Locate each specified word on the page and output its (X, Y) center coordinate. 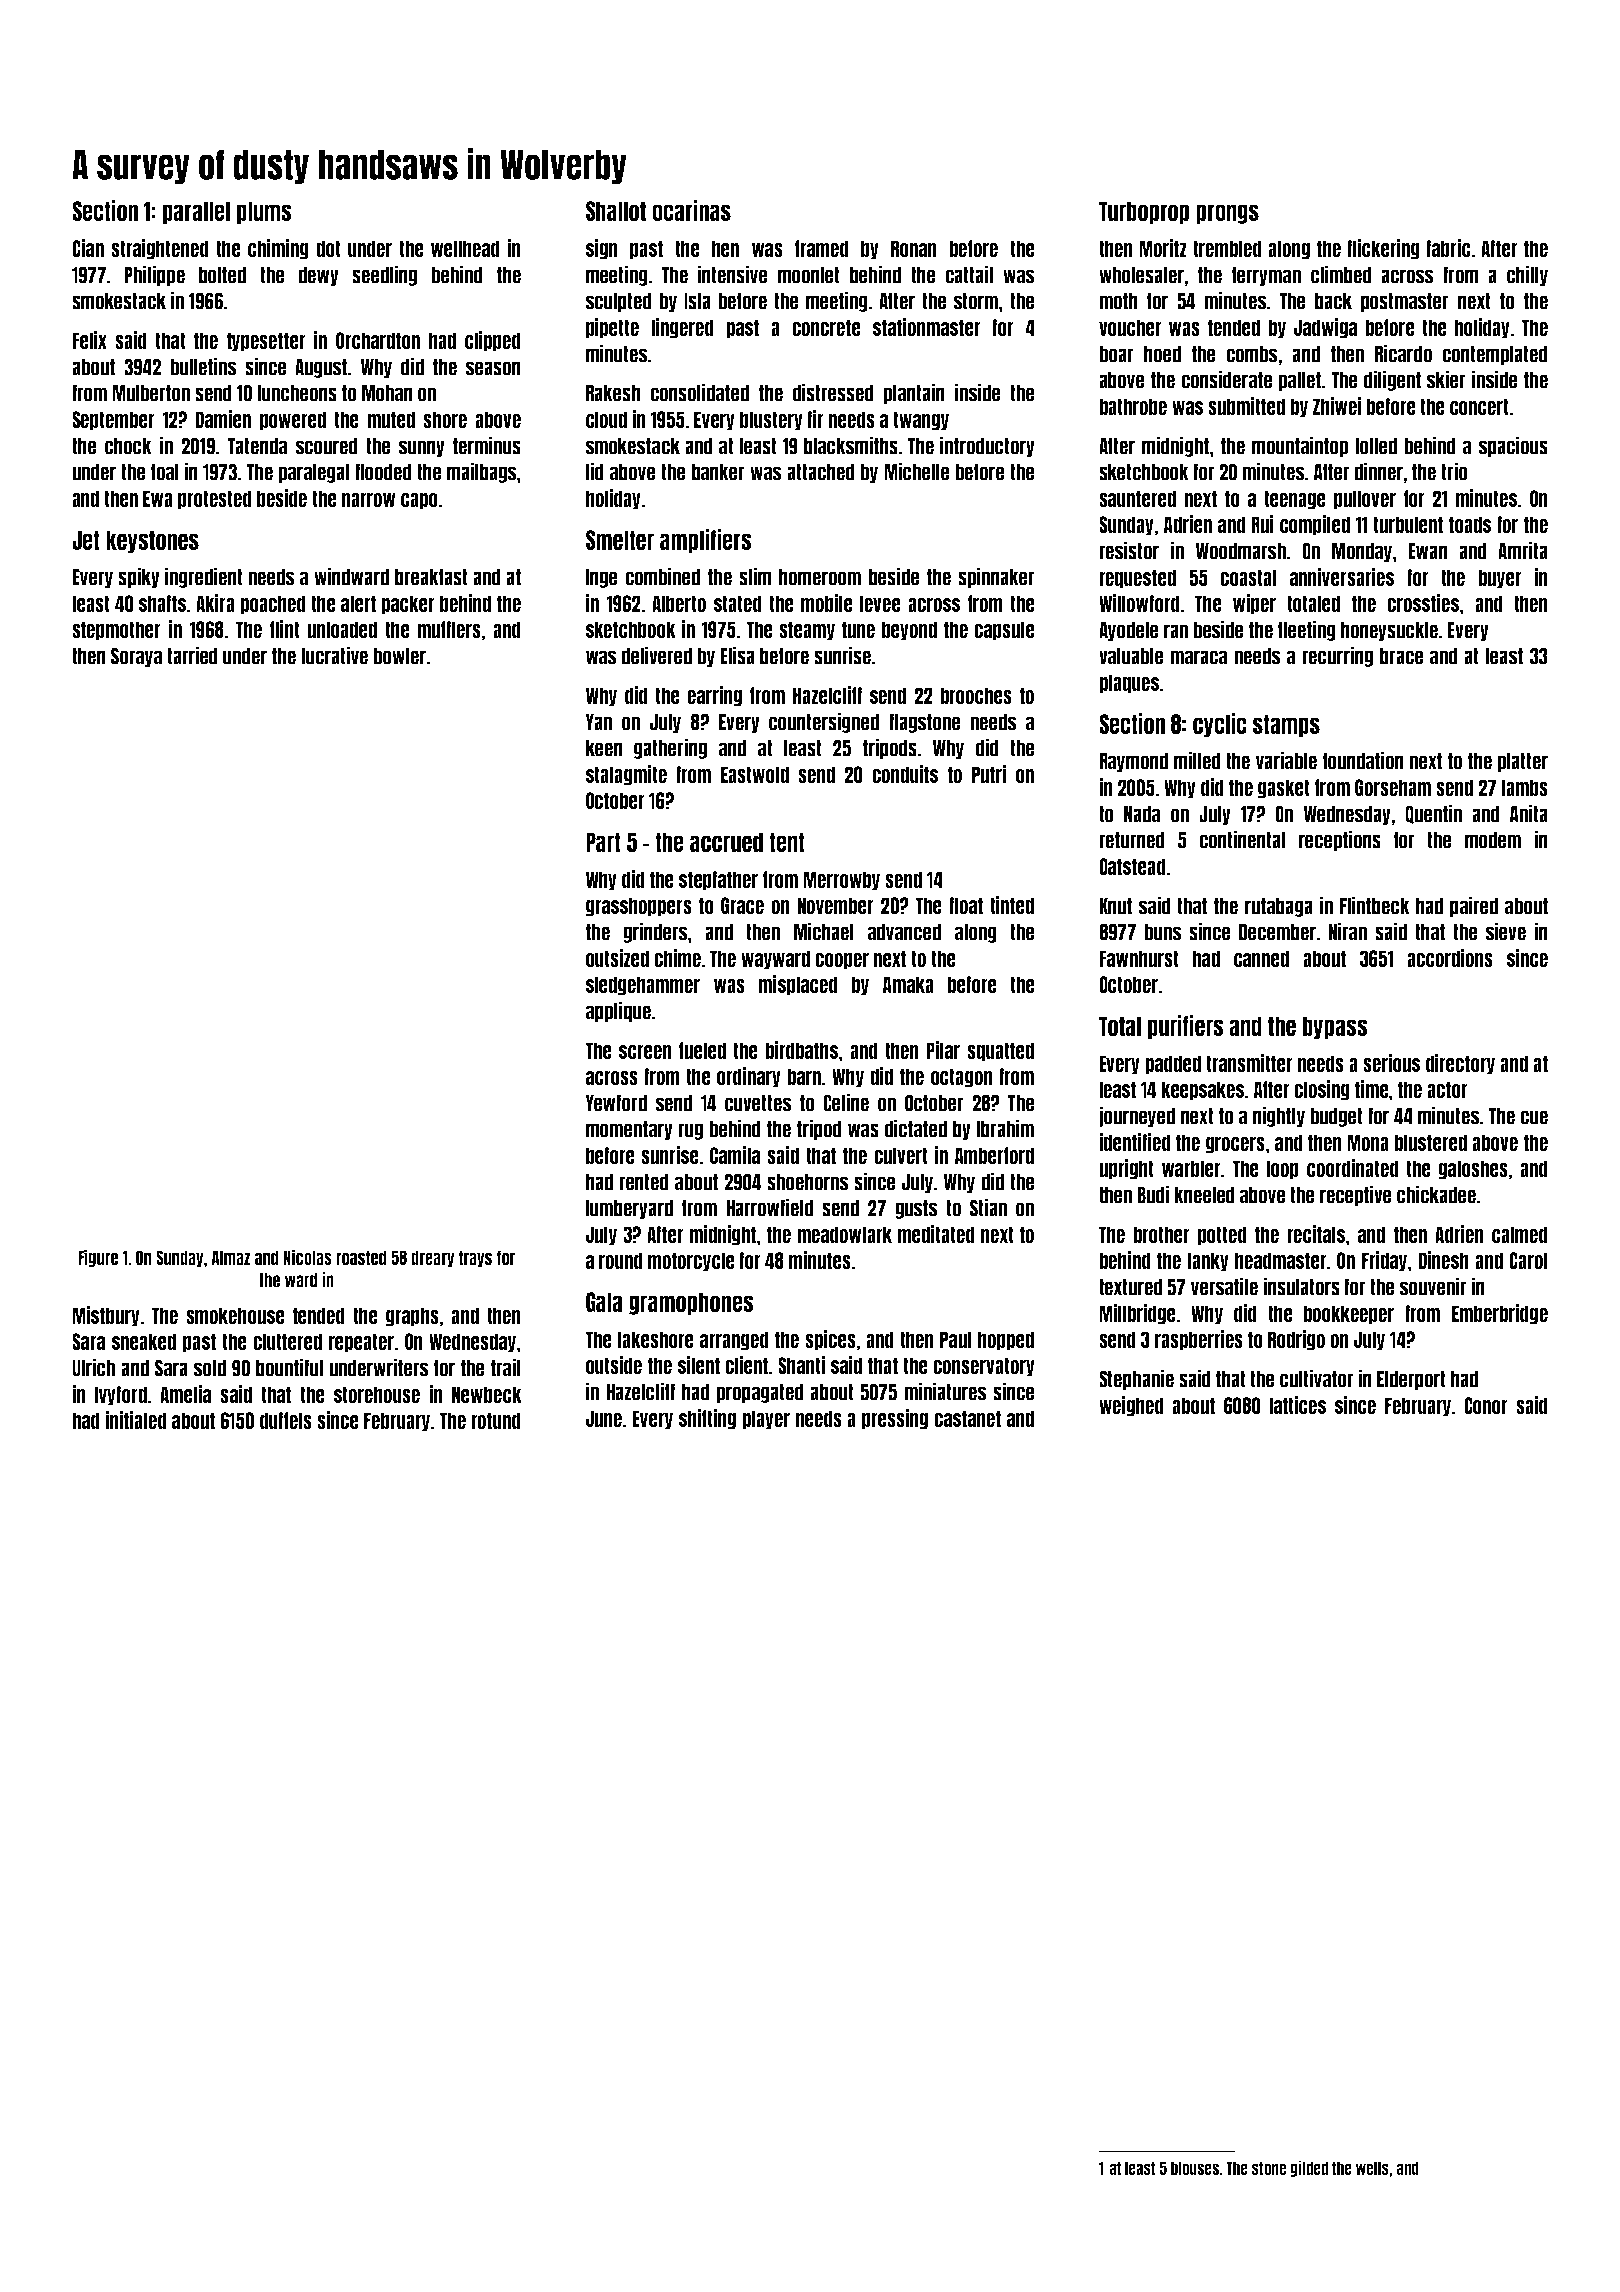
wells (1372, 2168)
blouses (1195, 2168)
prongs (1227, 214)
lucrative (334, 655)
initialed (136, 1420)
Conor (1486, 1405)
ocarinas (691, 210)
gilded (1309, 2168)
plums (264, 212)
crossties (1423, 603)
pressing (895, 1419)
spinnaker (996, 577)
